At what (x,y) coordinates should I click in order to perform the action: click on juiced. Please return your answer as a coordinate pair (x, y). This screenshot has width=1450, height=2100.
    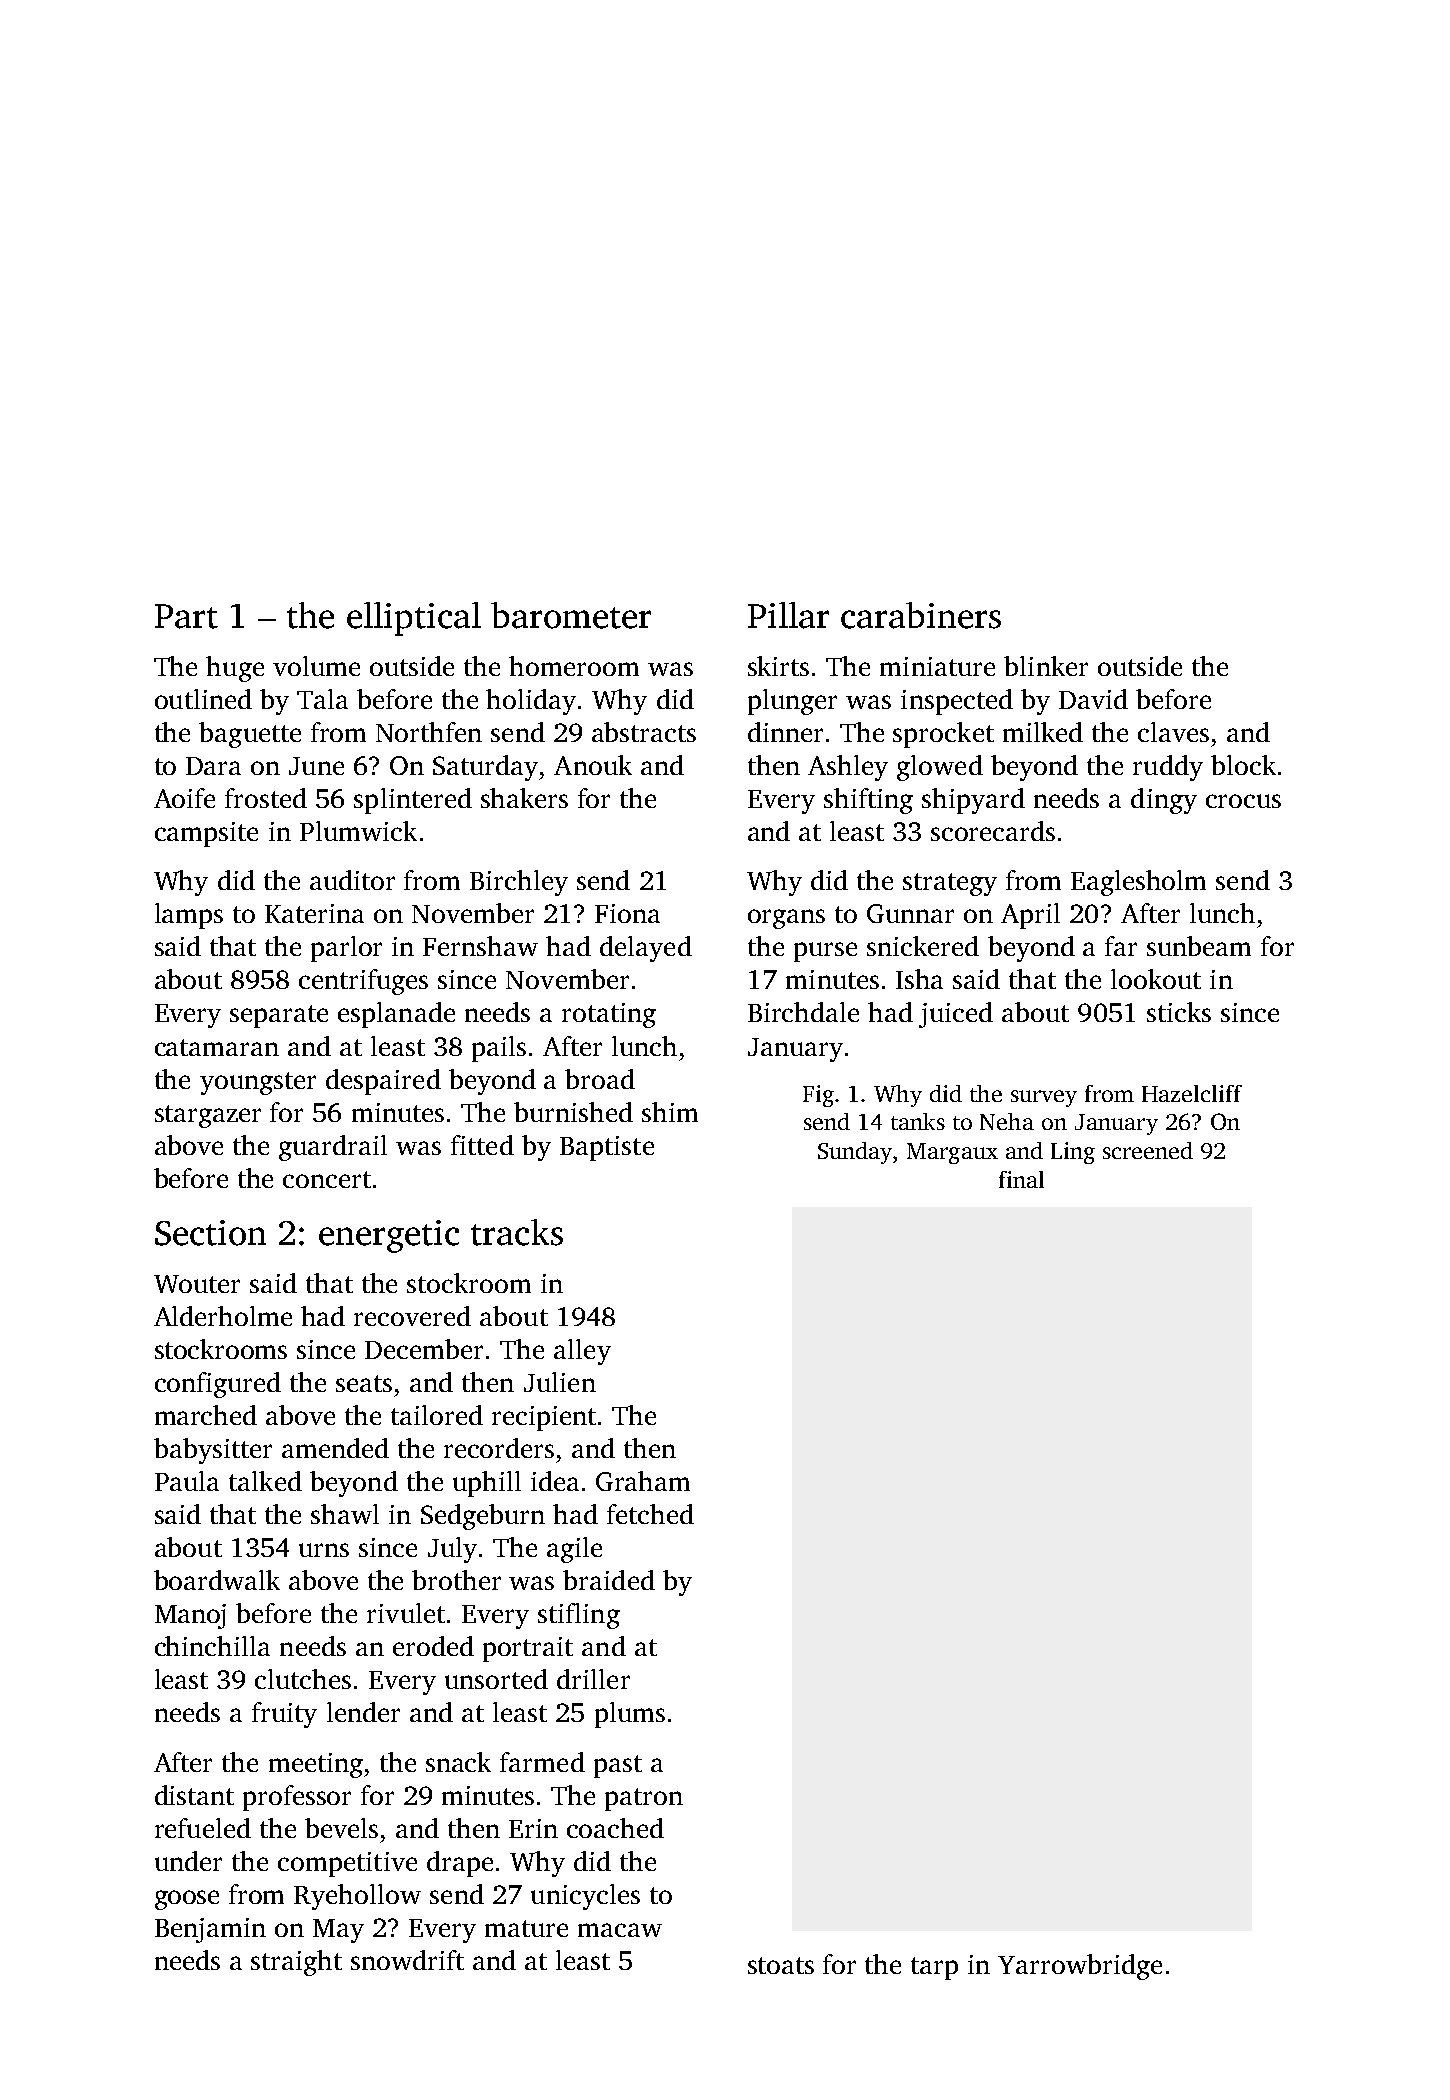
    Looking at the image, I should click on (956, 1015).
